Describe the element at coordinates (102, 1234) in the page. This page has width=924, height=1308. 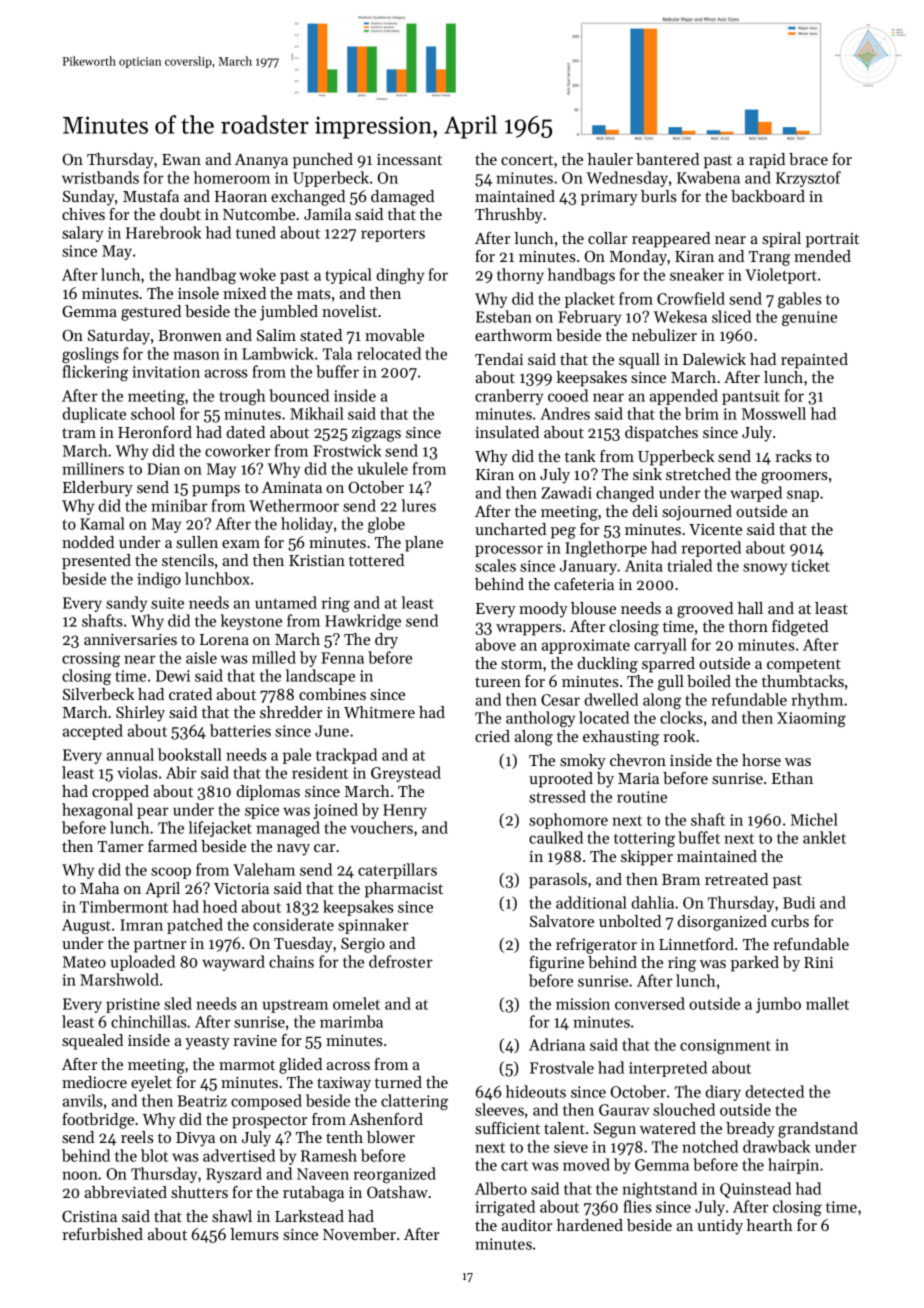
I see `refurbished` at that location.
